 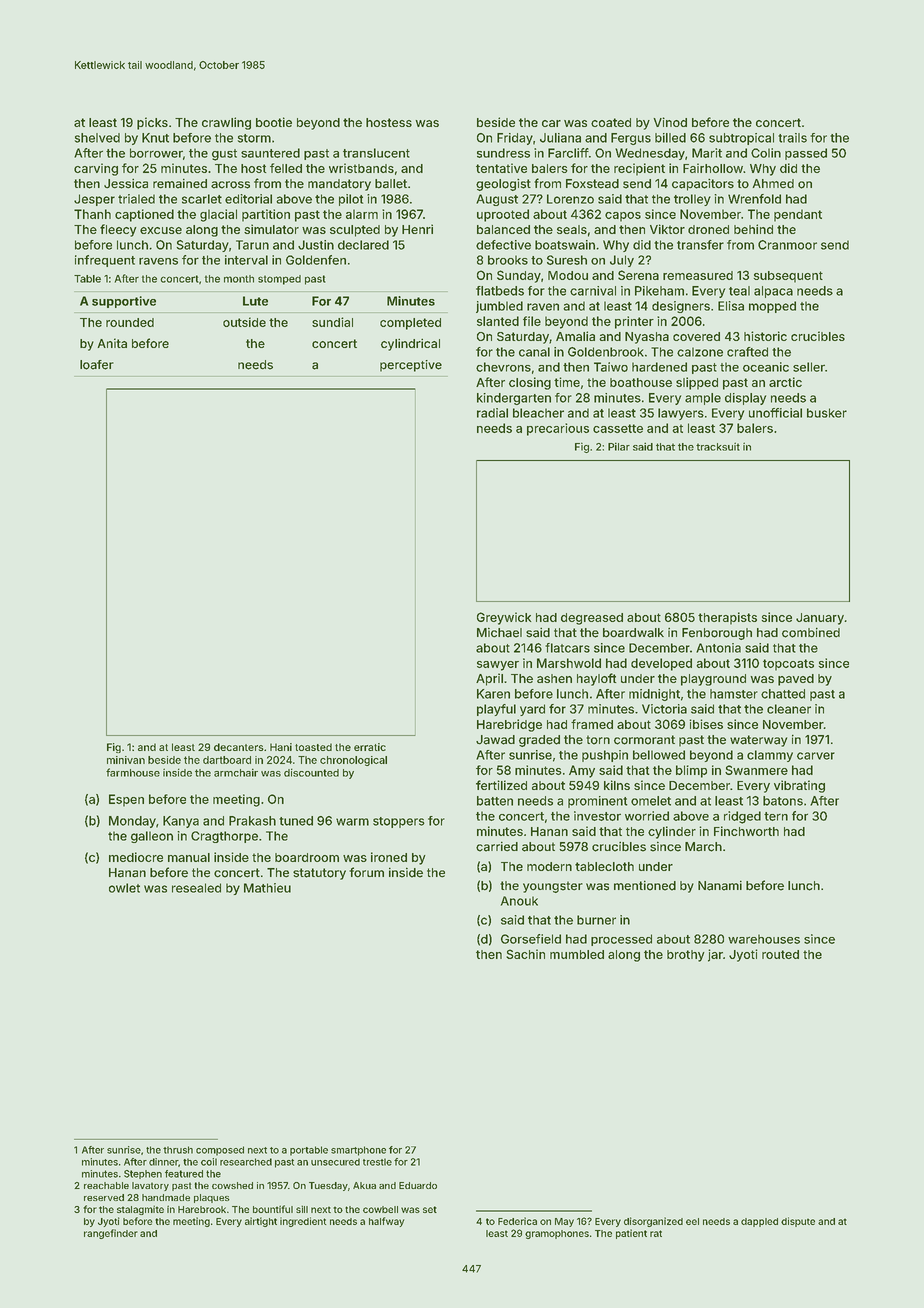 What do you see at coordinates (827, 413) in the screenshot?
I see `busker` at bounding box center [827, 413].
